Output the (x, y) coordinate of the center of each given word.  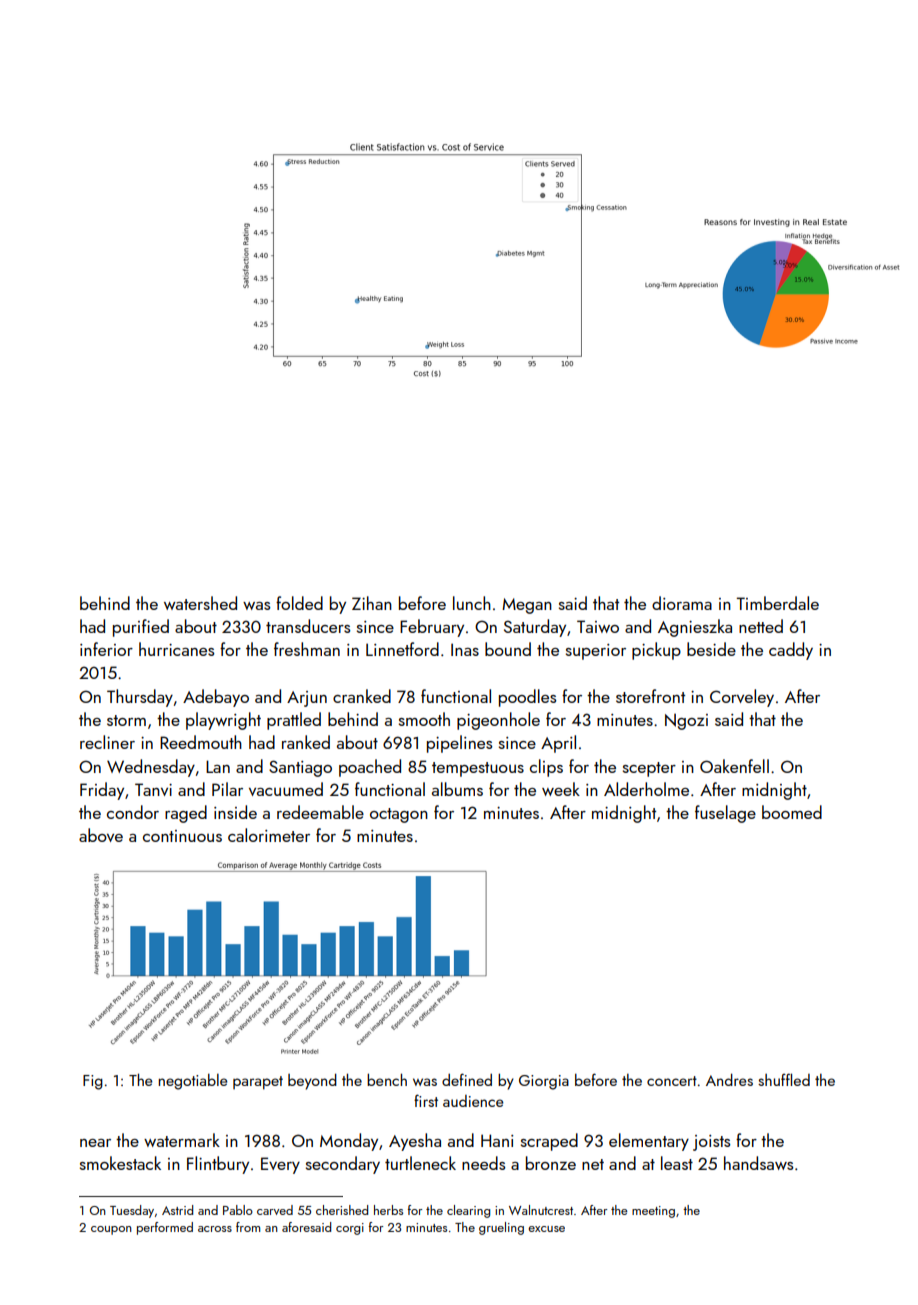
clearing (468, 1211)
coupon (111, 1230)
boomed (792, 812)
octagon (399, 815)
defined (467, 1079)
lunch (472, 603)
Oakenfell (734, 766)
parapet (258, 1083)
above (101, 835)
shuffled (784, 1079)
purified (141, 628)
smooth (424, 719)
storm (126, 720)
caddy (791, 651)
